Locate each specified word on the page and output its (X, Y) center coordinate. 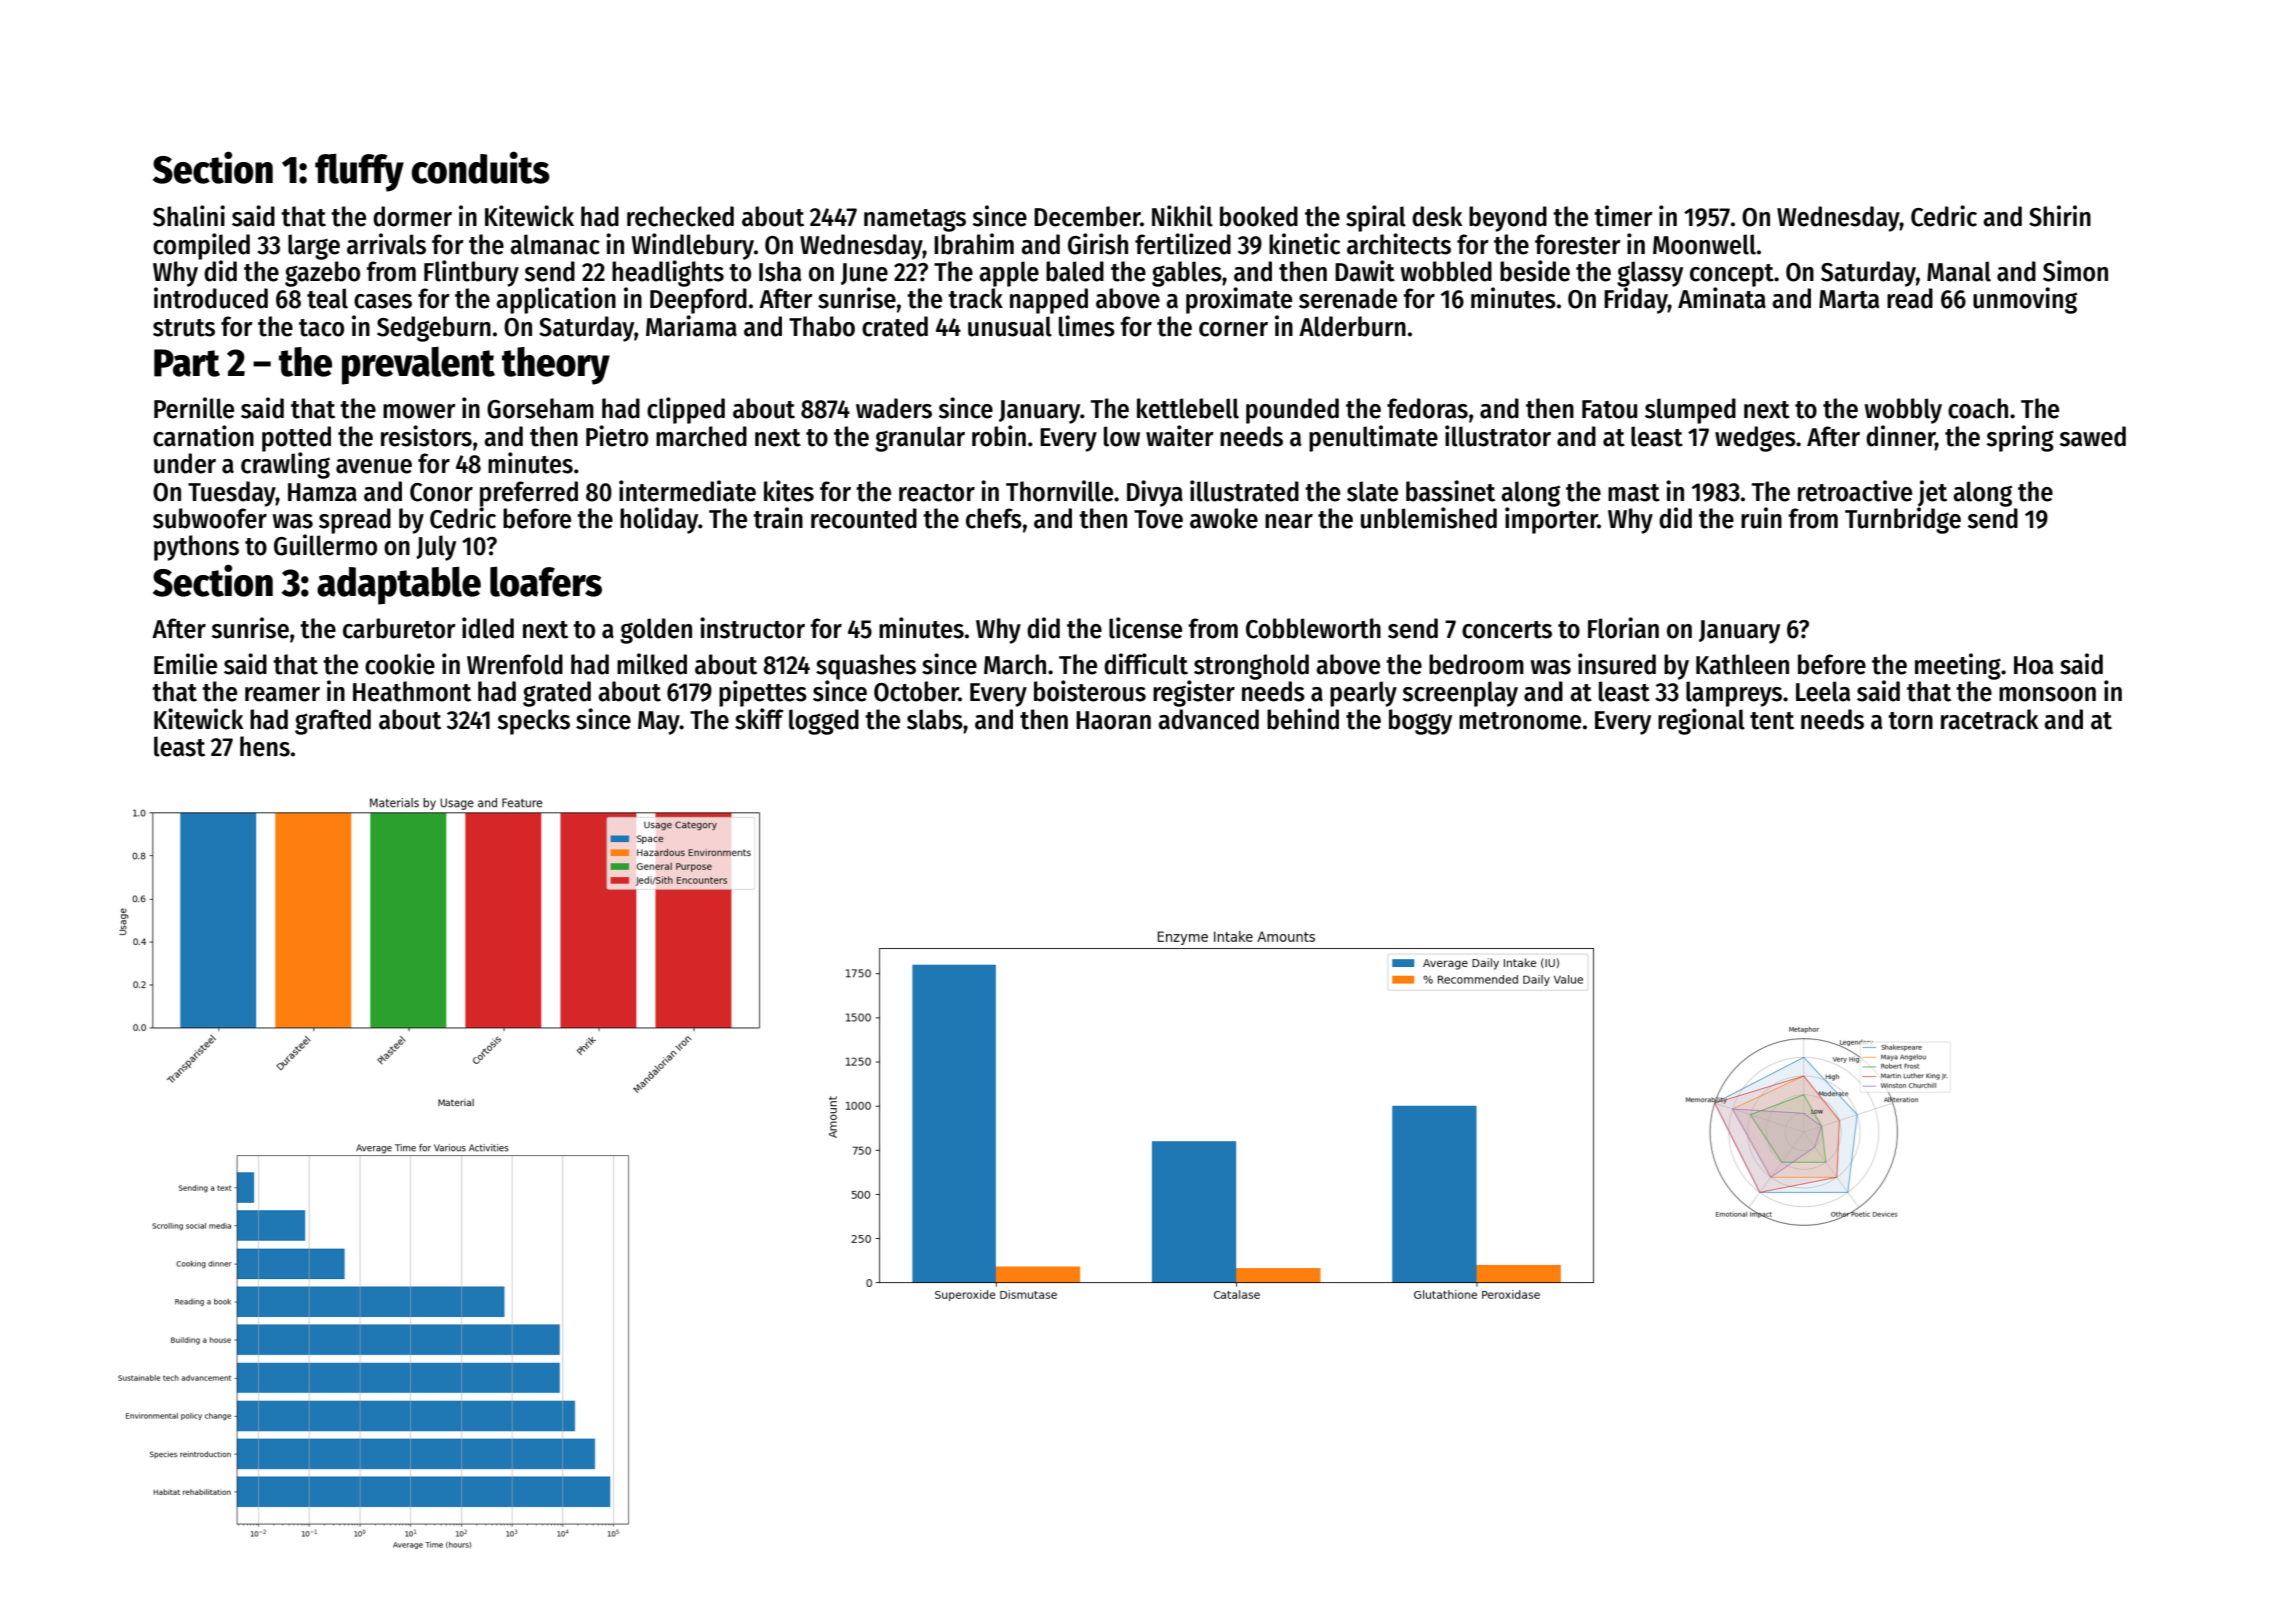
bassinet (1450, 491)
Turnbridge (1903, 520)
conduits (481, 167)
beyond (1508, 219)
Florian (1623, 628)
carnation (203, 436)
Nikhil (1182, 216)
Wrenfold (515, 664)
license (1145, 628)
